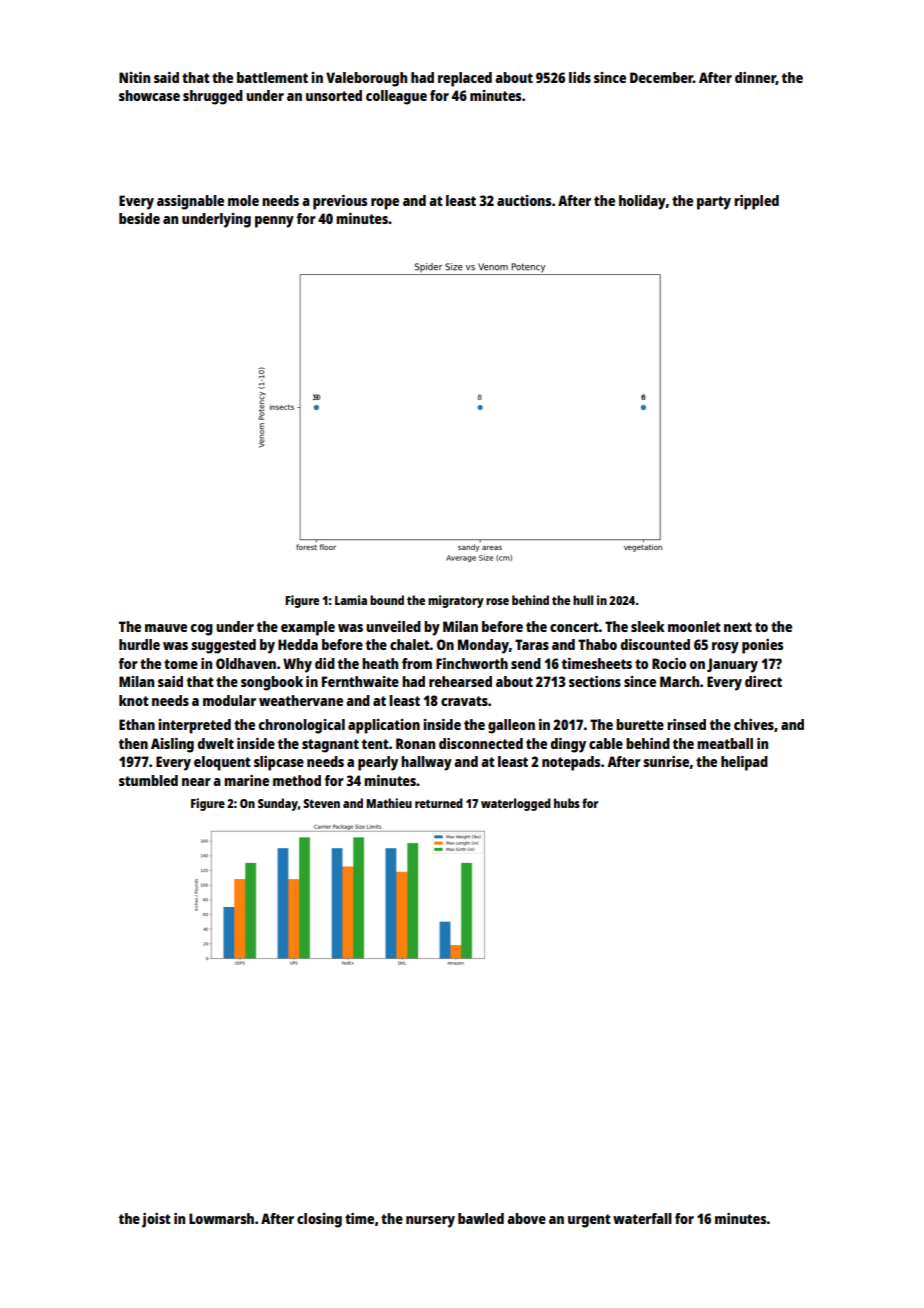 The height and width of the page is (1308, 924). I want to click on replaced, so click(465, 79).
